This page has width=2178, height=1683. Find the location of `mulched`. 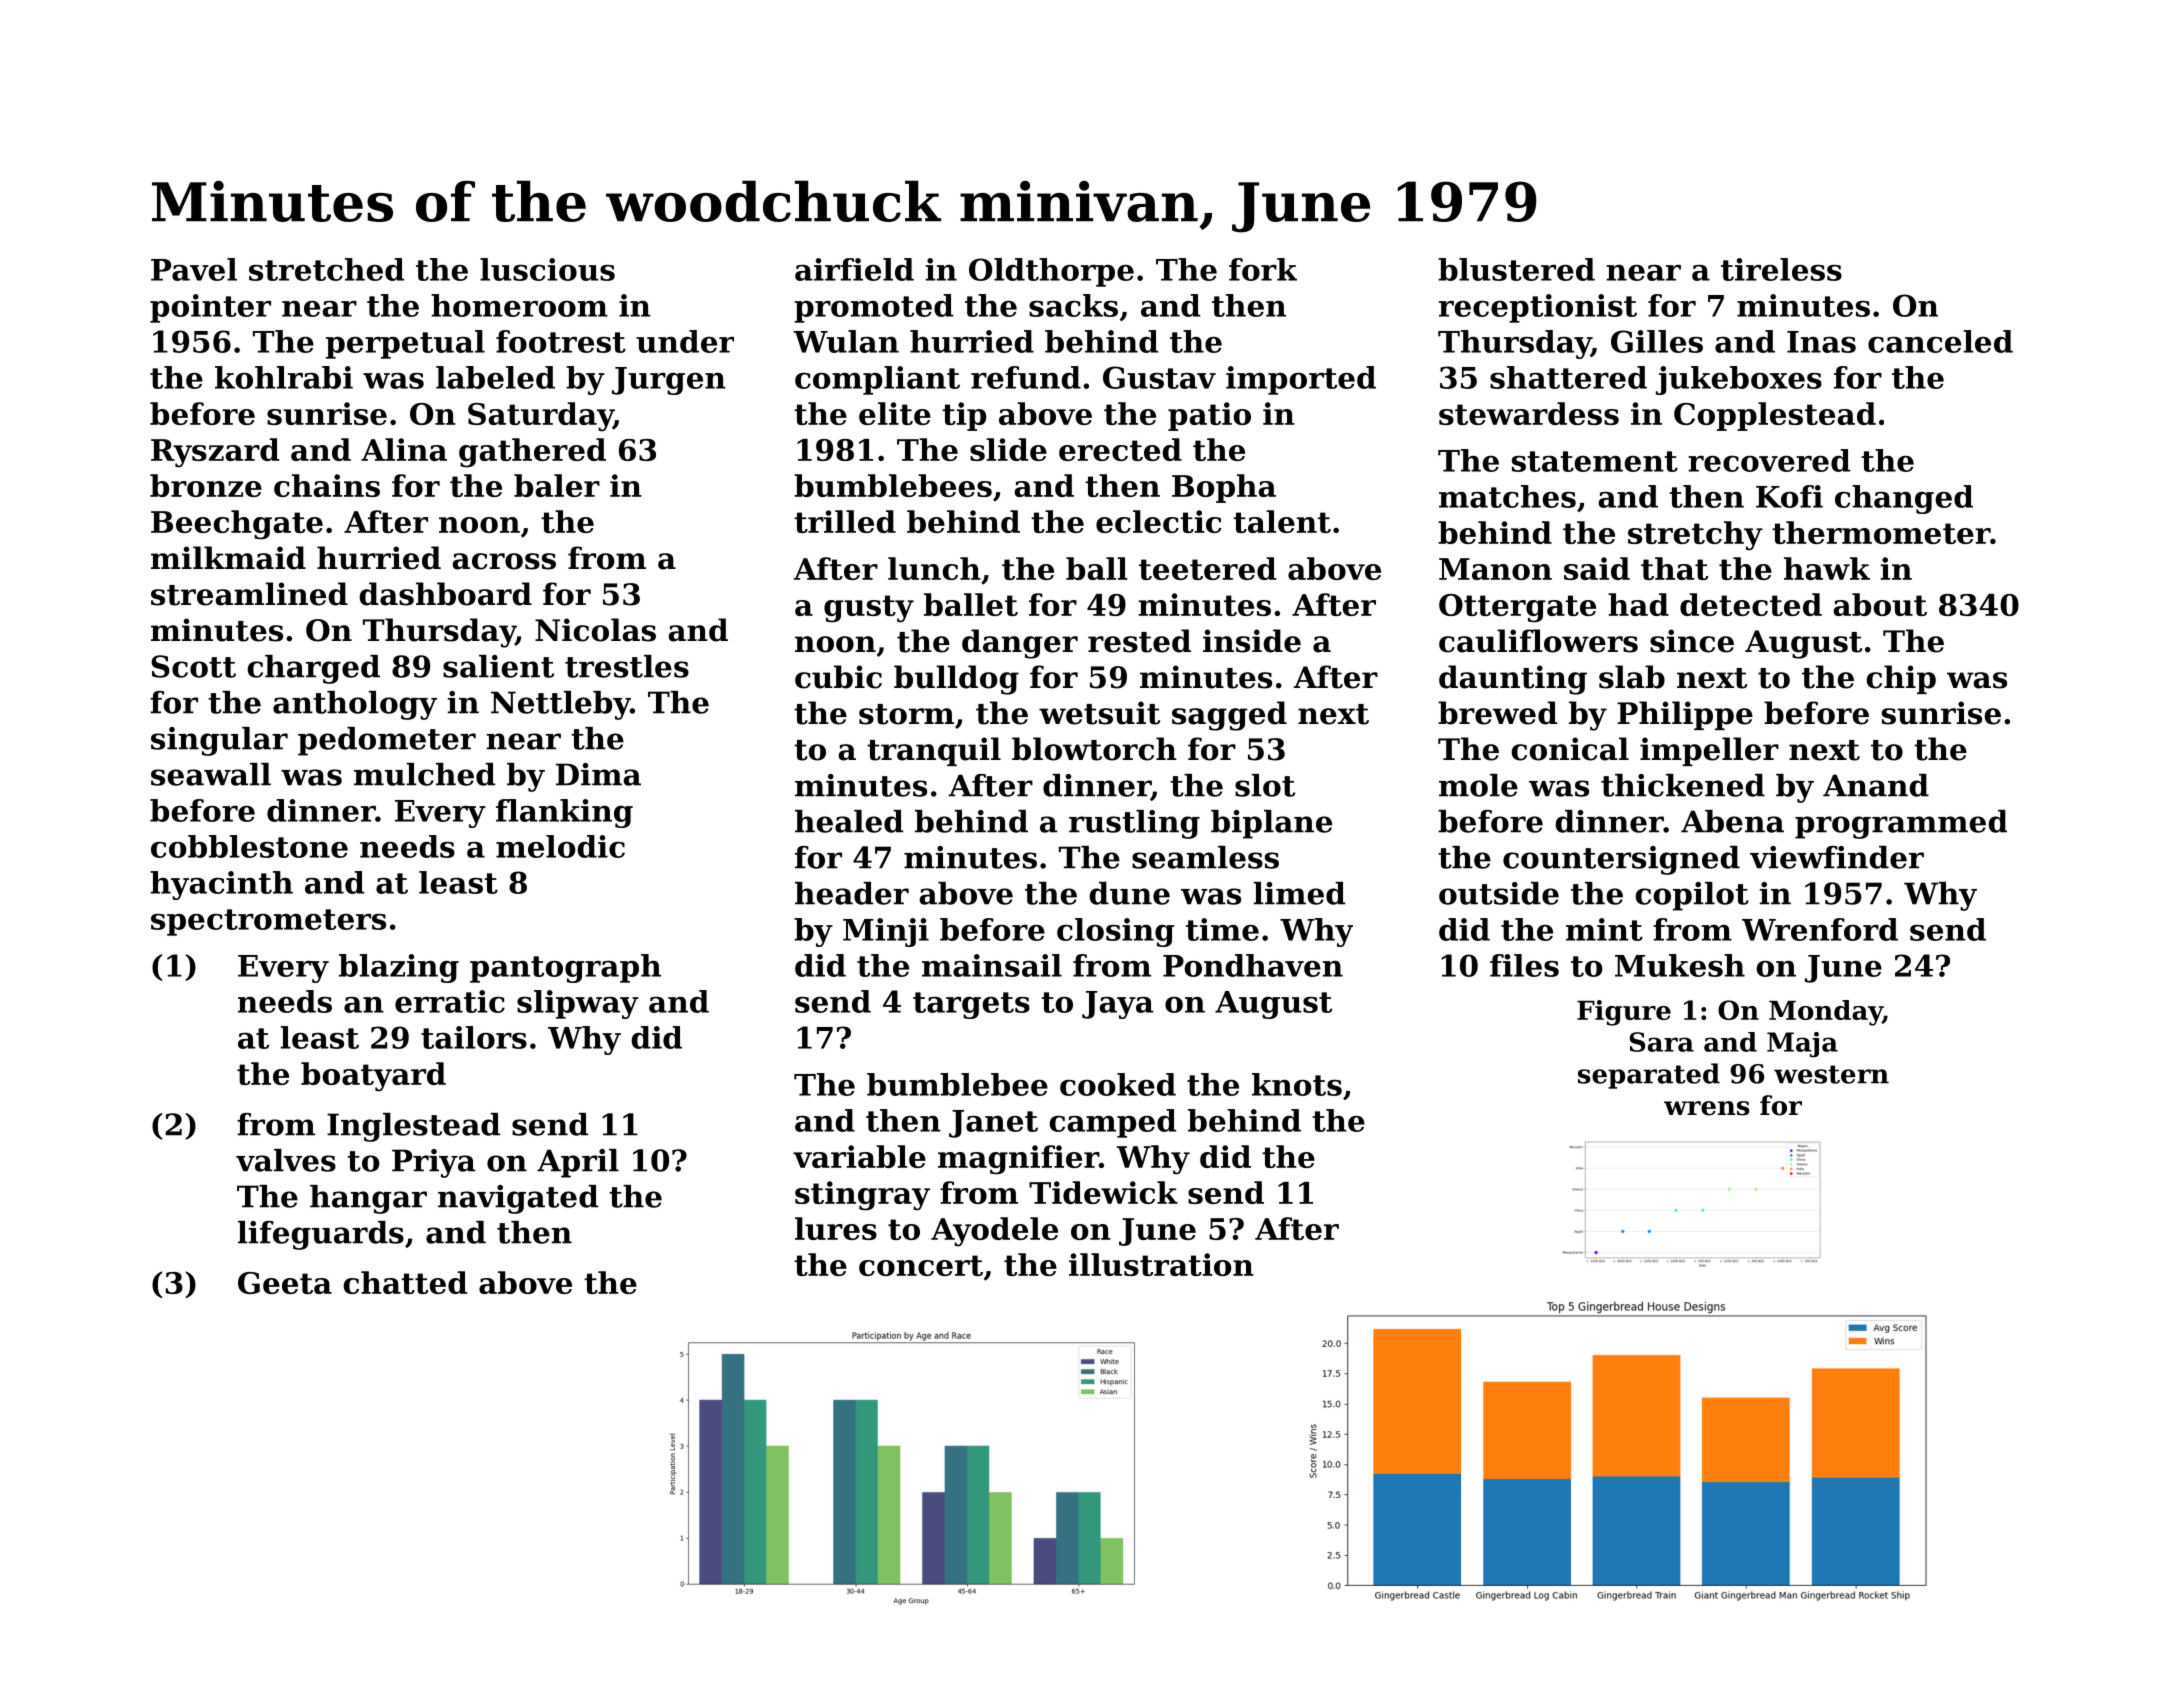

mulched is located at coordinates (424, 774).
